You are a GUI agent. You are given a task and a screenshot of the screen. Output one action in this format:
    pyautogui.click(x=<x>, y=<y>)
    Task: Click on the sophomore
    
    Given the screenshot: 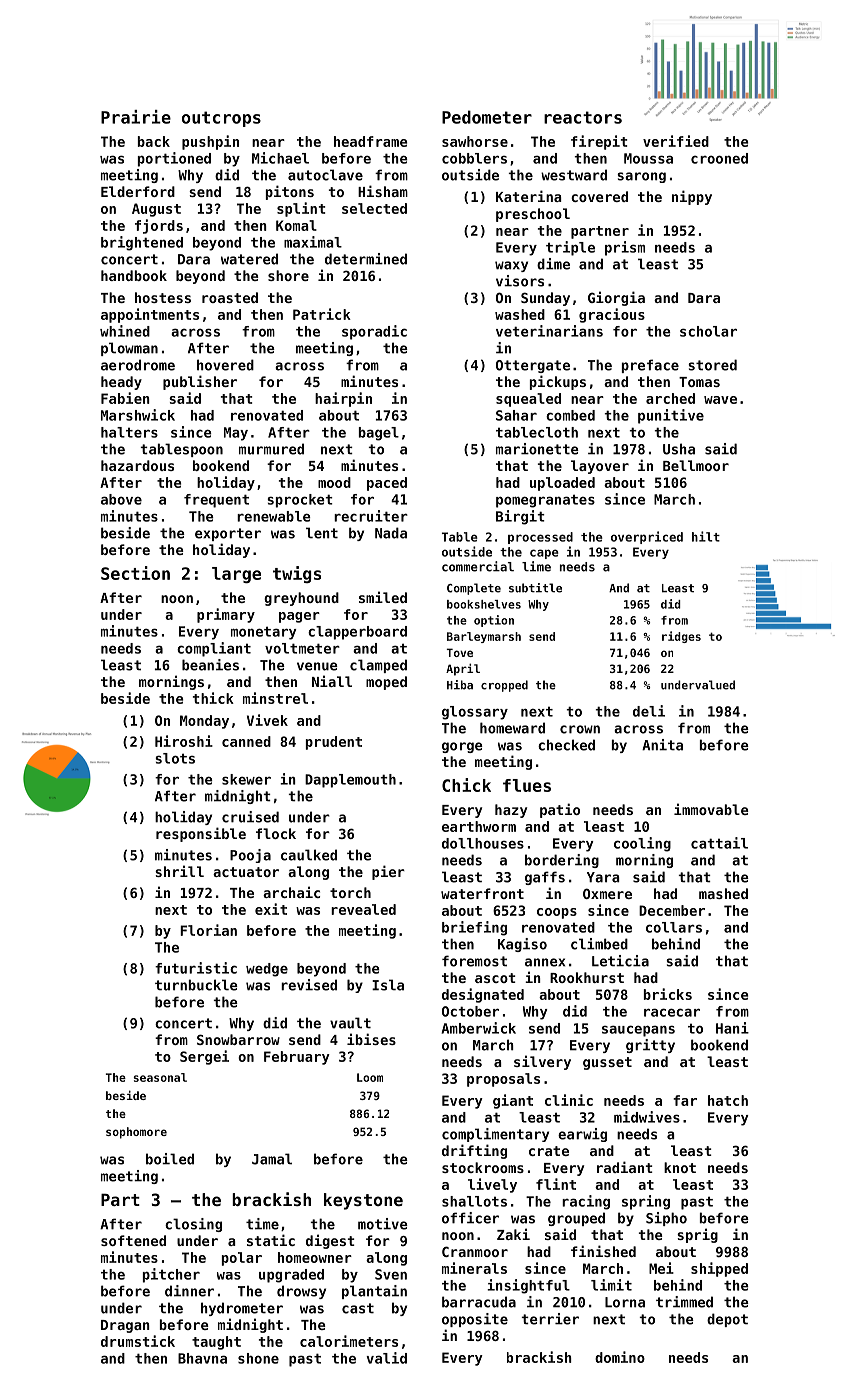 What is the action you would take?
    pyautogui.click(x=136, y=1133)
